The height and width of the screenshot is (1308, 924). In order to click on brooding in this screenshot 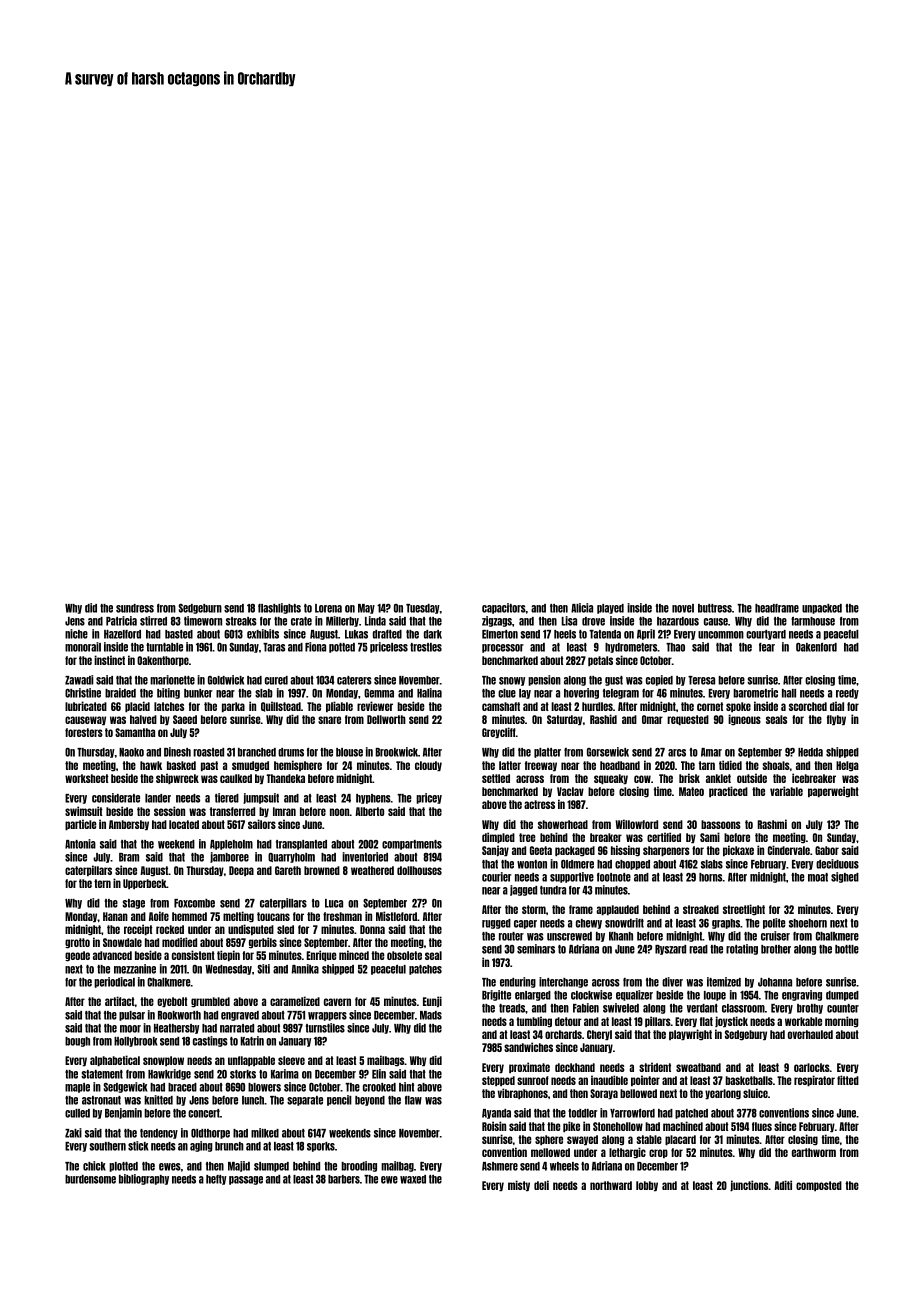, I will do `click(359, 1166)`.
